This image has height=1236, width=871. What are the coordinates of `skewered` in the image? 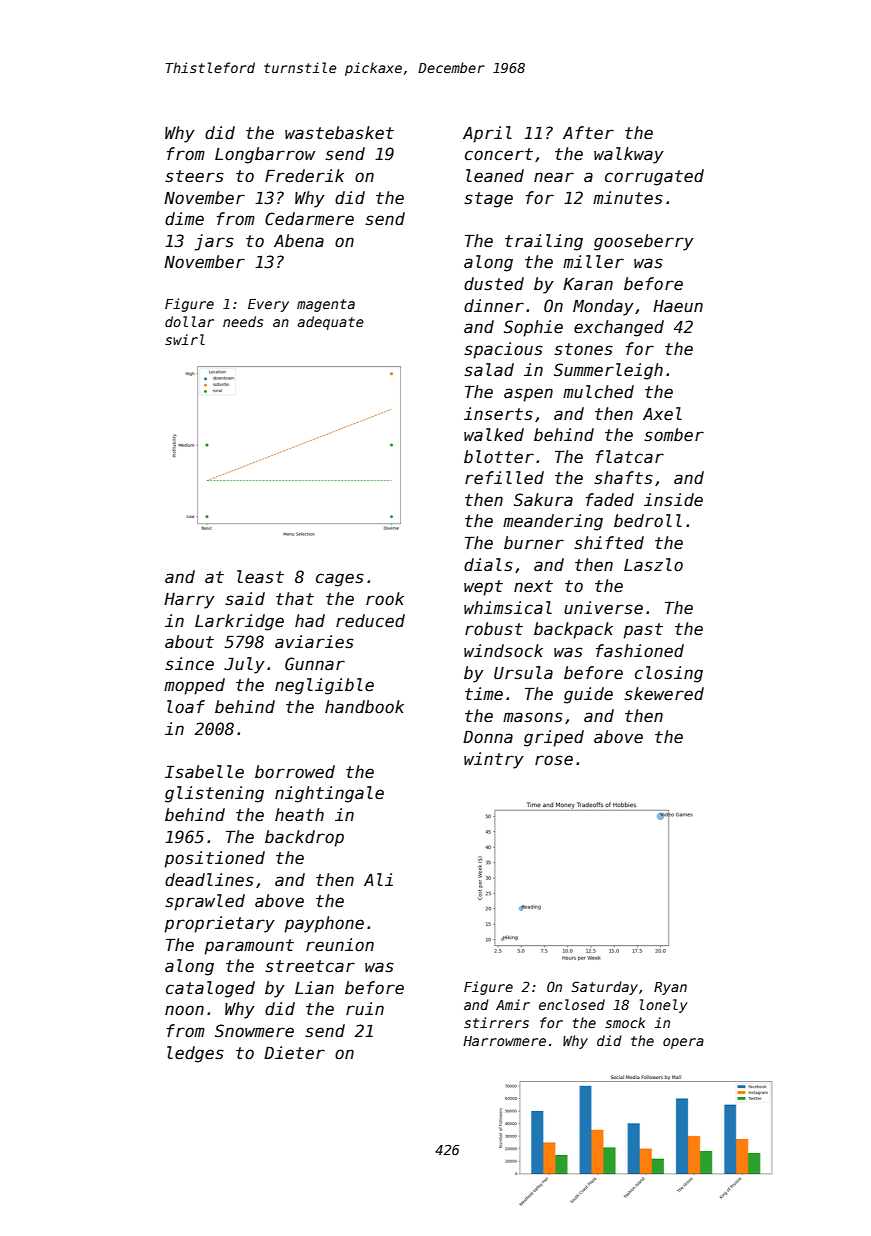 It's located at (664, 694).
